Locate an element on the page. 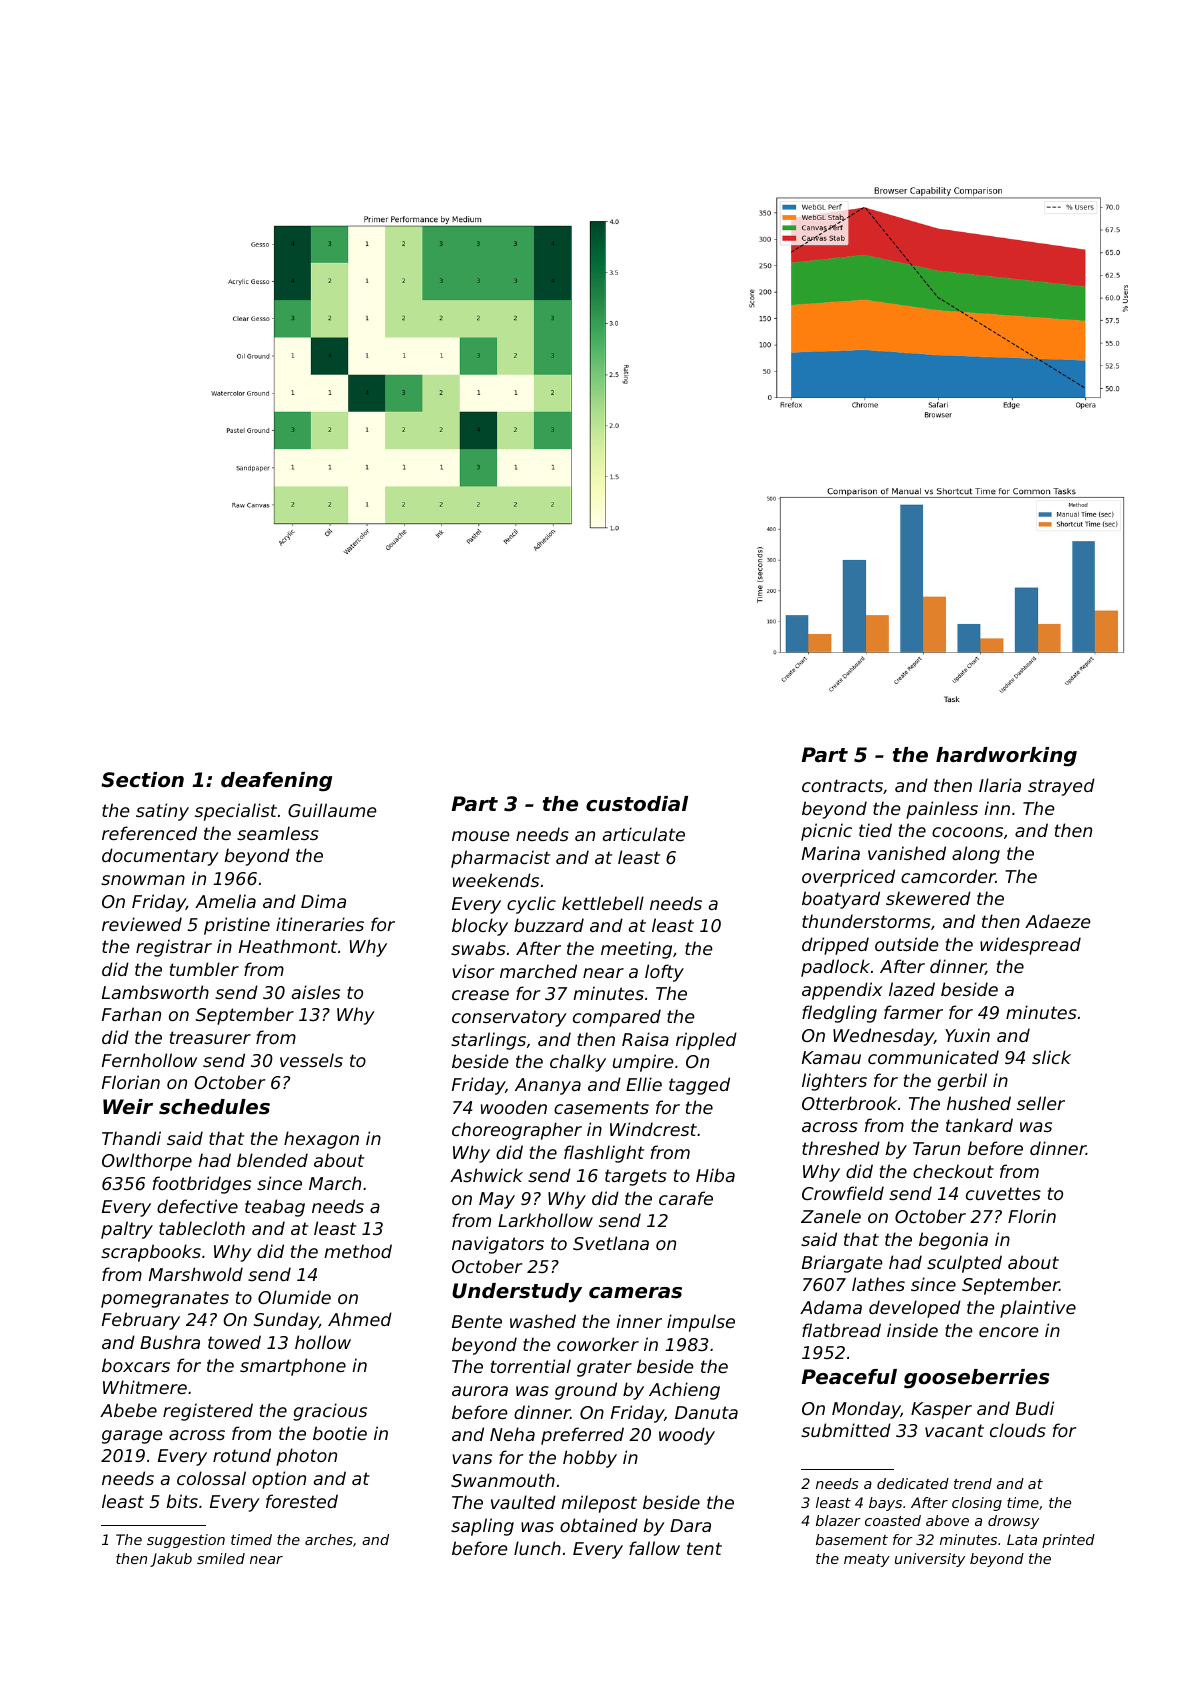  photon is located at coordinates (306, 1457).
